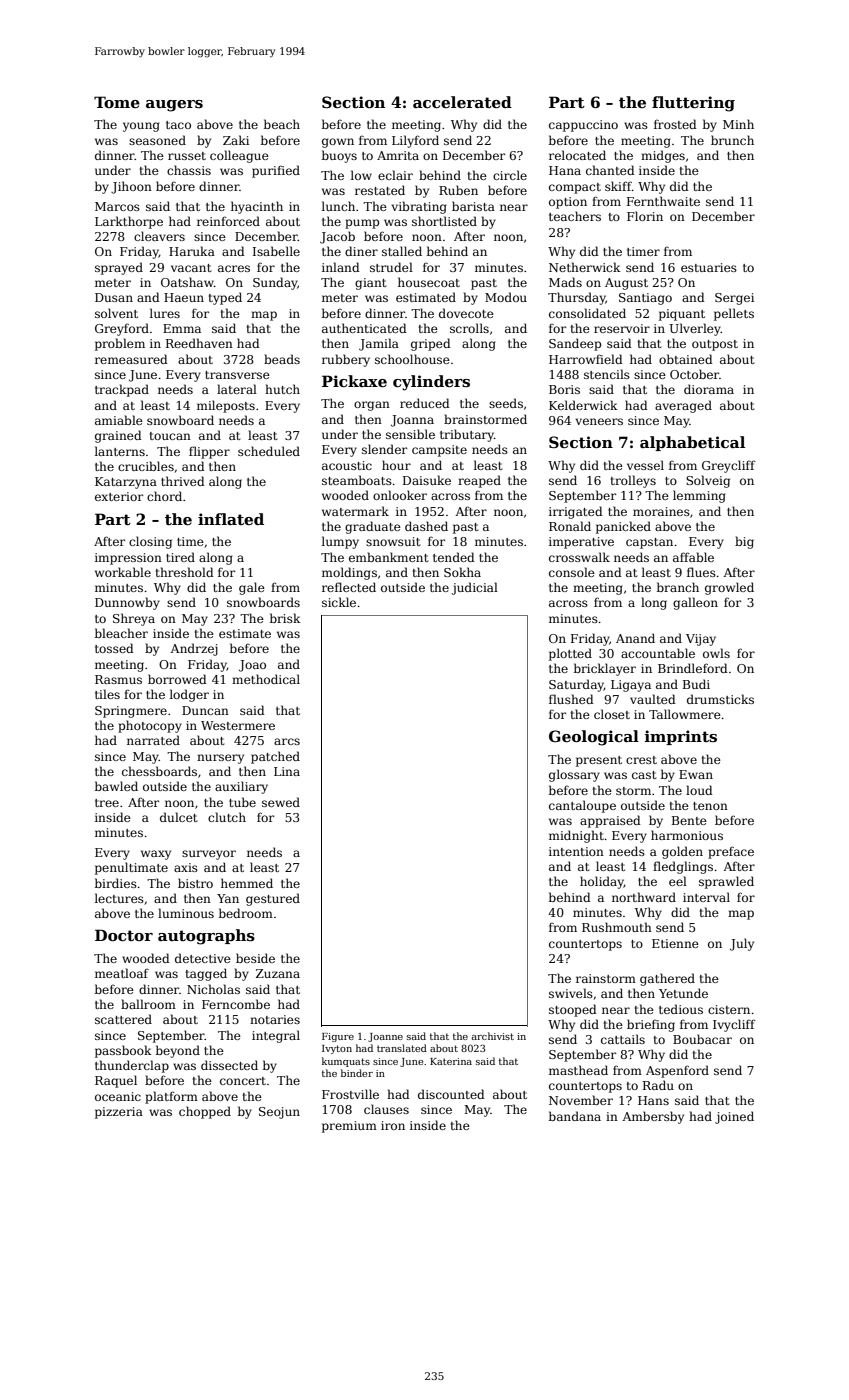 Image resolution: width=849 pixels, height=1400 pixels. Describe the element at coordinates (458, 190) in the image. I see `Ruben` at that location.
